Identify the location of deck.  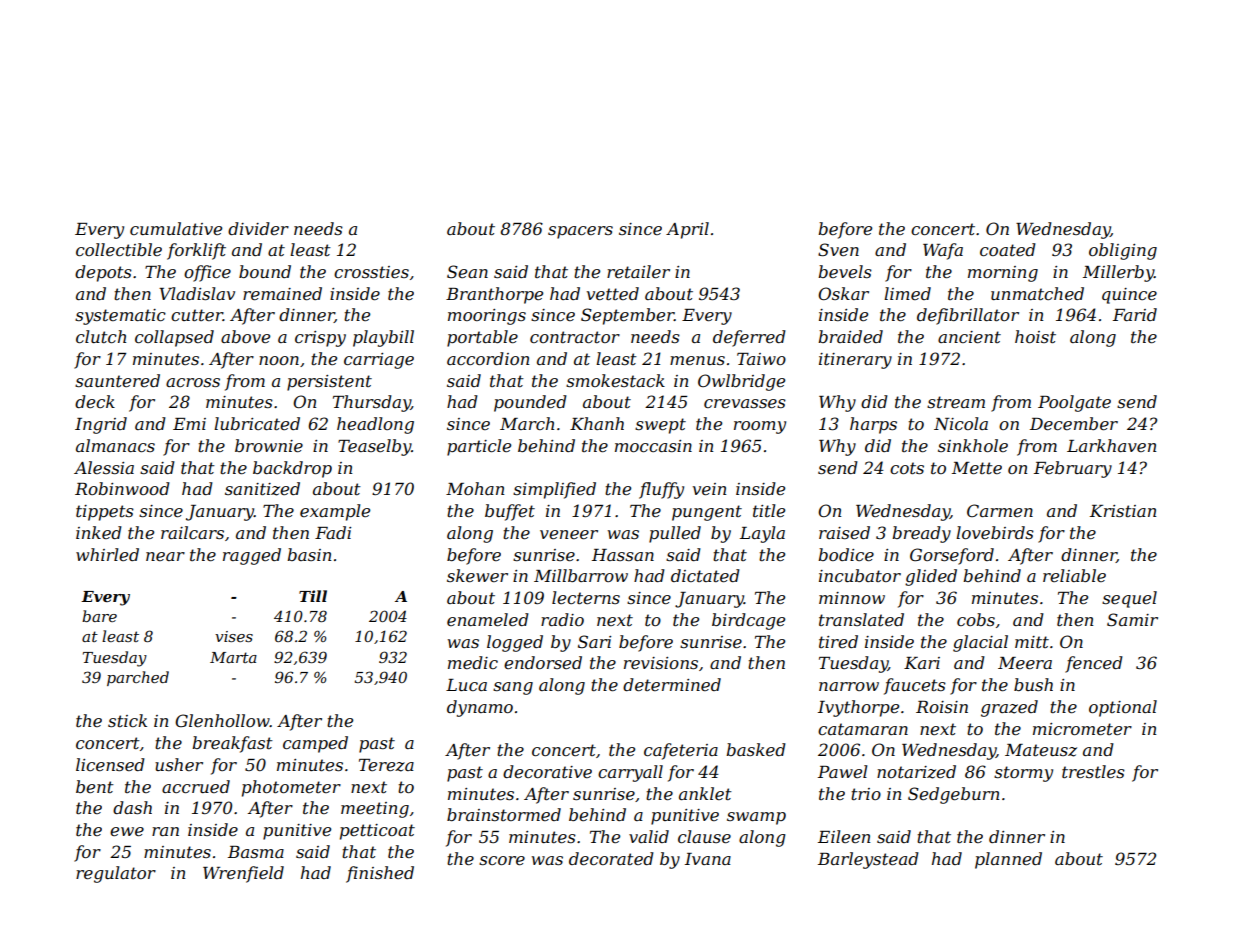
(95, 401).
